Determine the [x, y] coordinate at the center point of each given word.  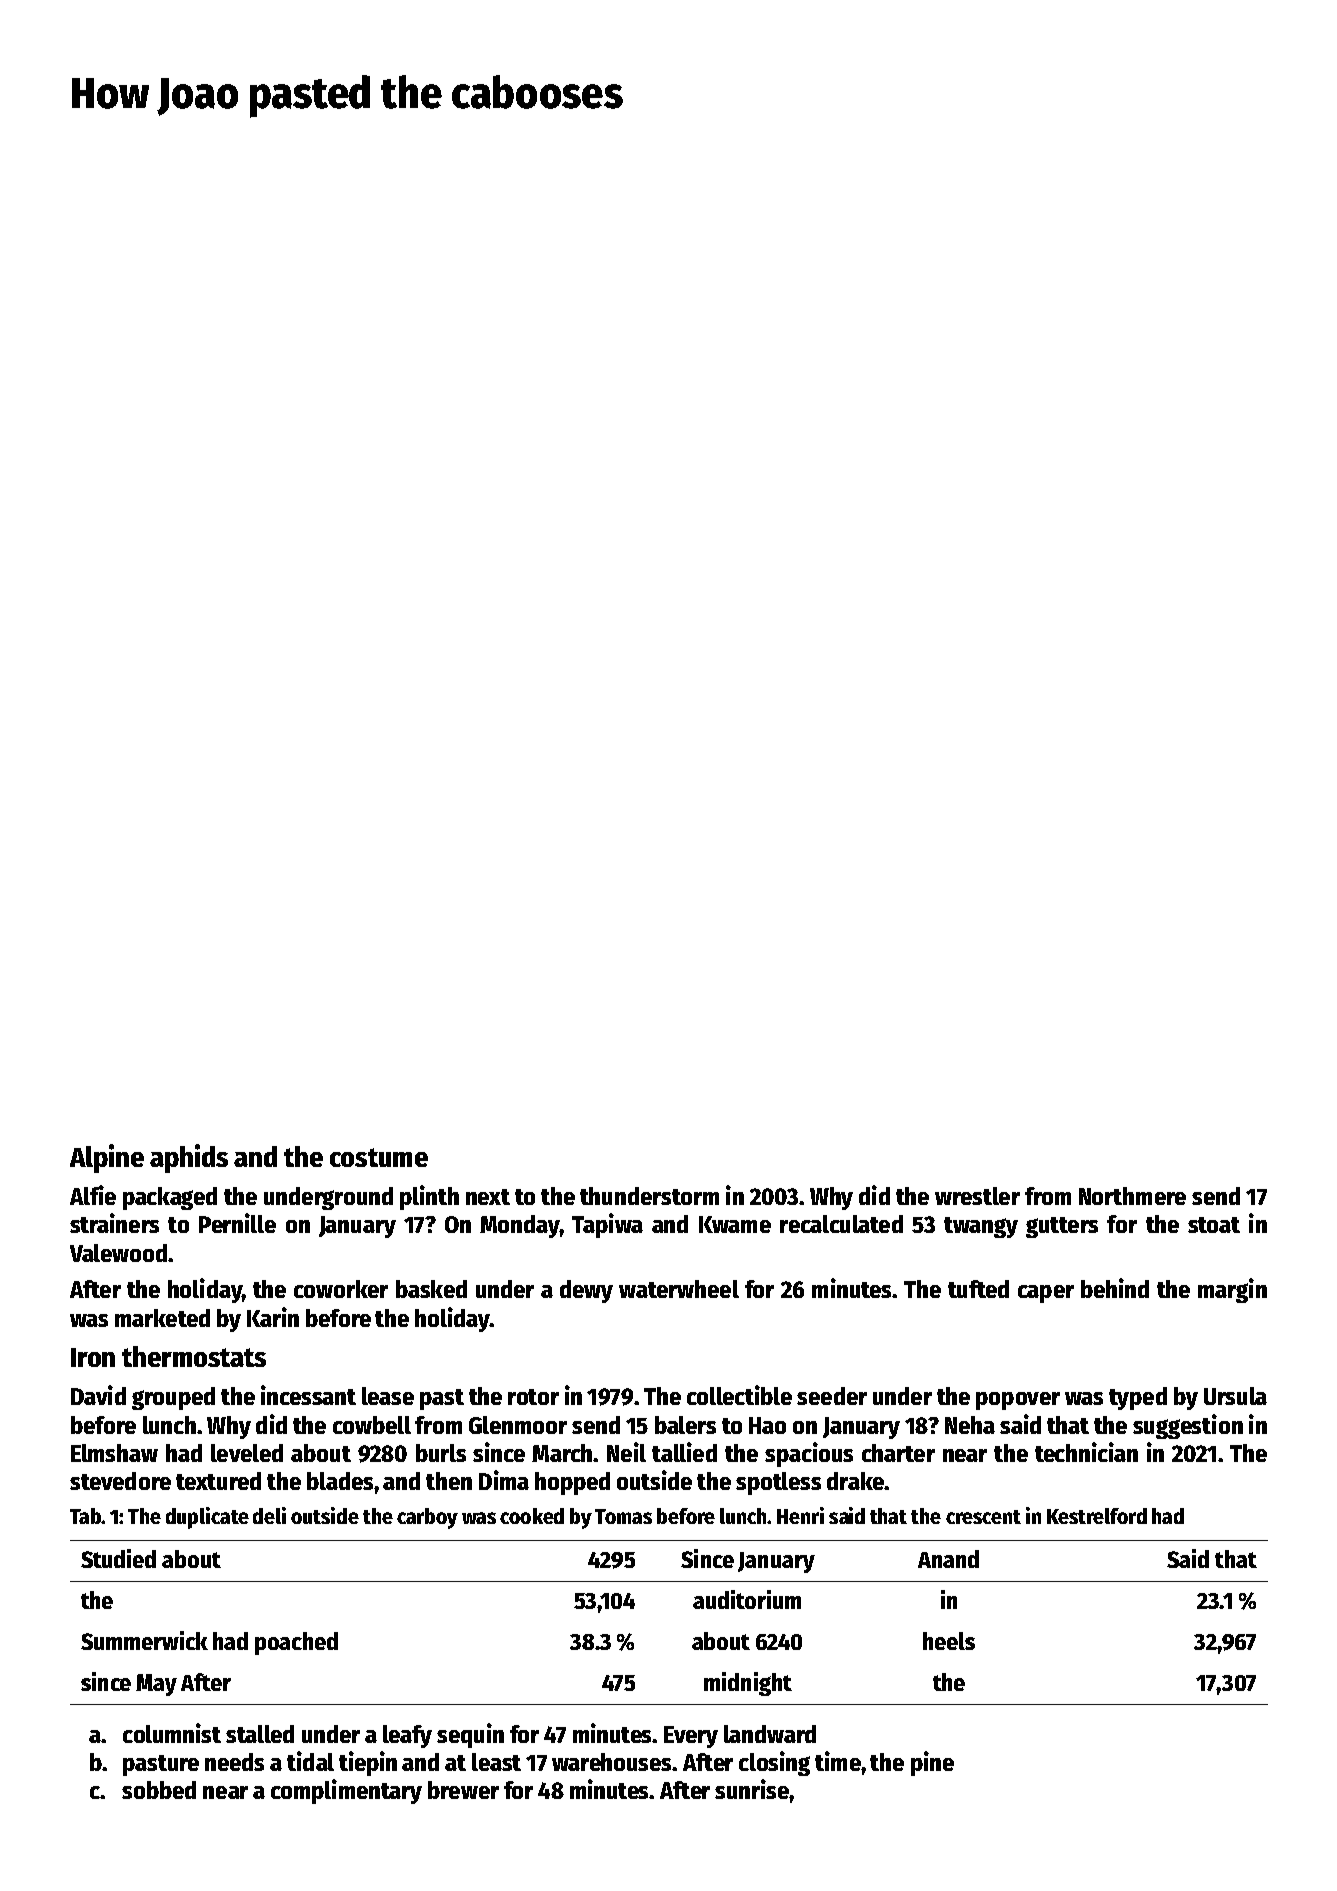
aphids [189, 1158]
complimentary [346, 1791]
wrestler [977, 1196]
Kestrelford [1097, 1516]
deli [269, 1515]
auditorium [747, 1599]
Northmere [1132, 1196]
